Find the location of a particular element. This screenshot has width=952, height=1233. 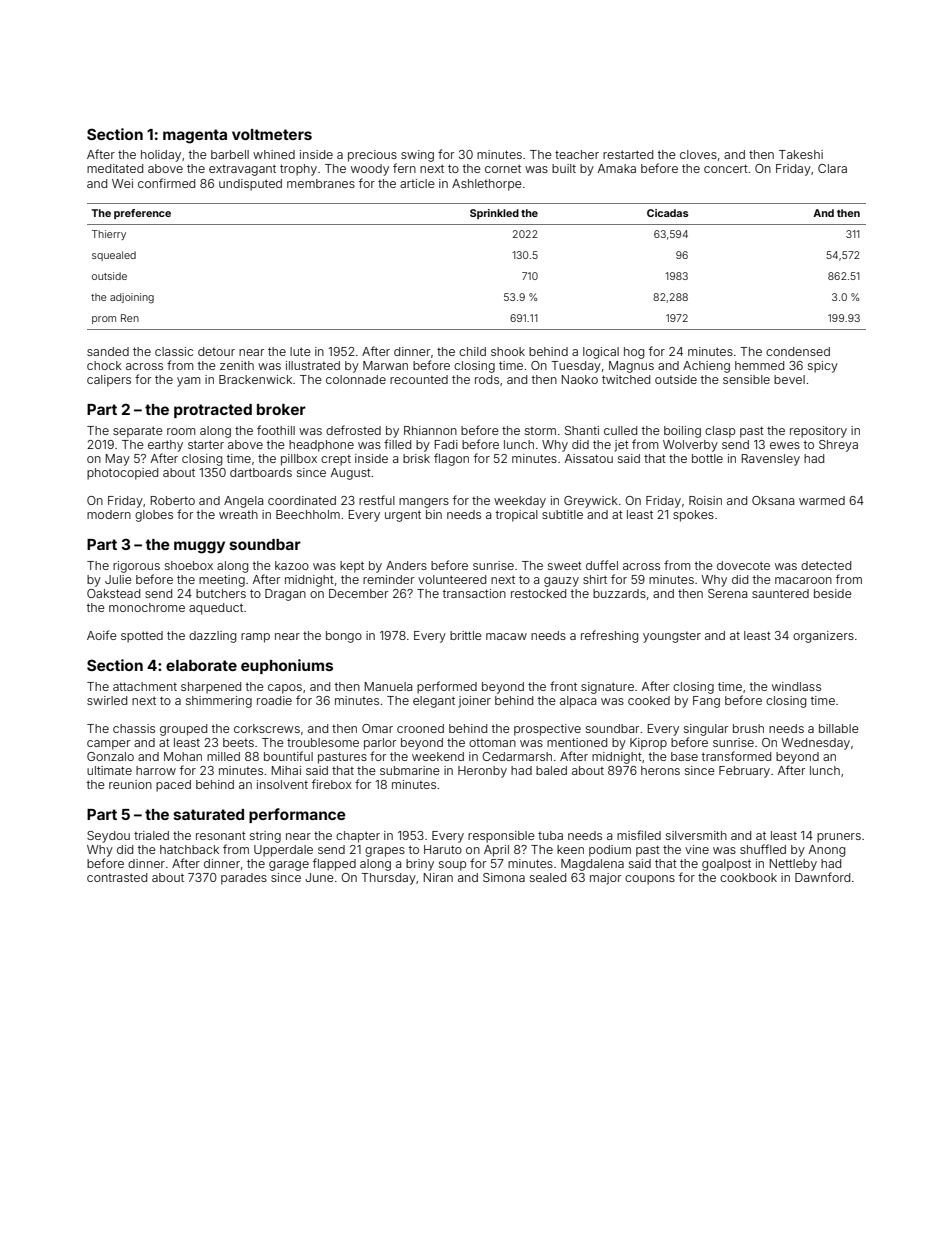

buzzards is located at coordinates (619, 593).
